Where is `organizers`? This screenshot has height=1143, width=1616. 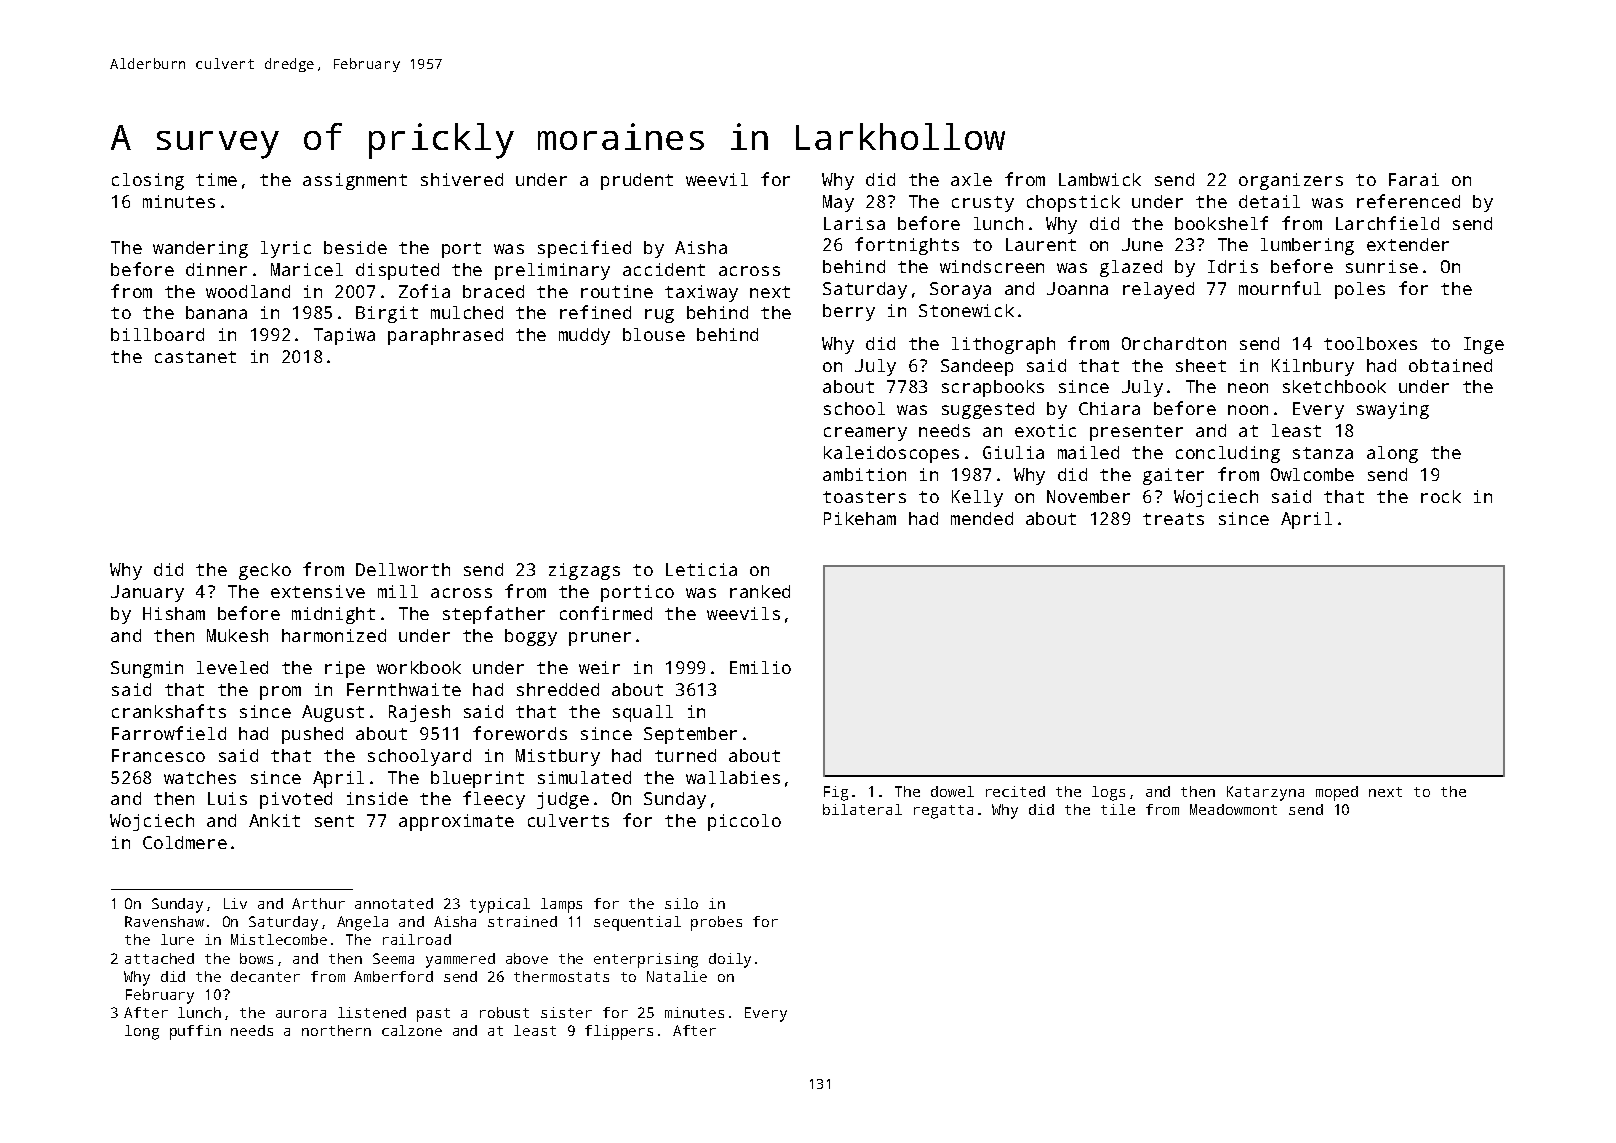 organizers is located at coordinates (1291, 181).
